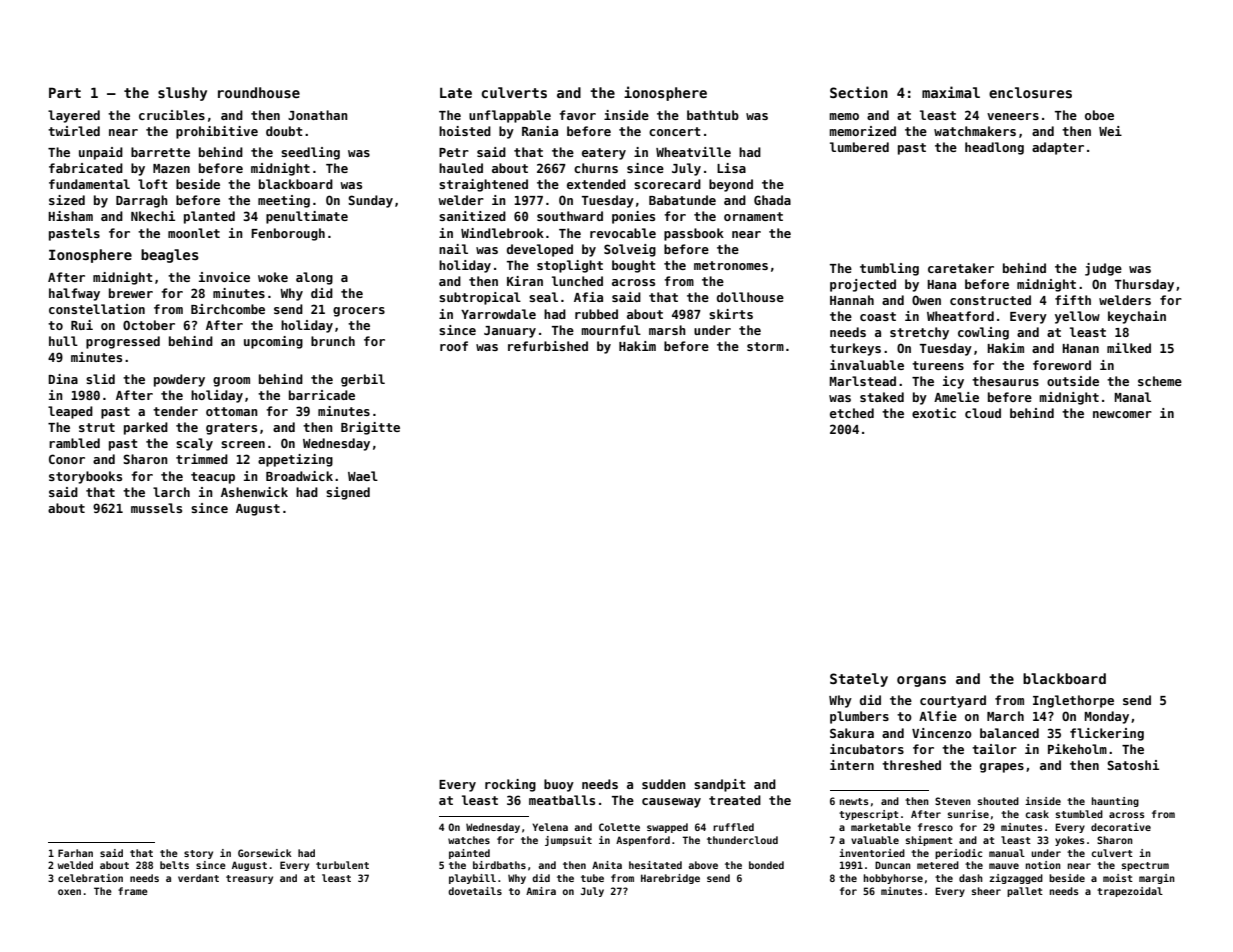  Describe the element at coordinates (852, 413) in the screenshot. I see `etched` at that location.
